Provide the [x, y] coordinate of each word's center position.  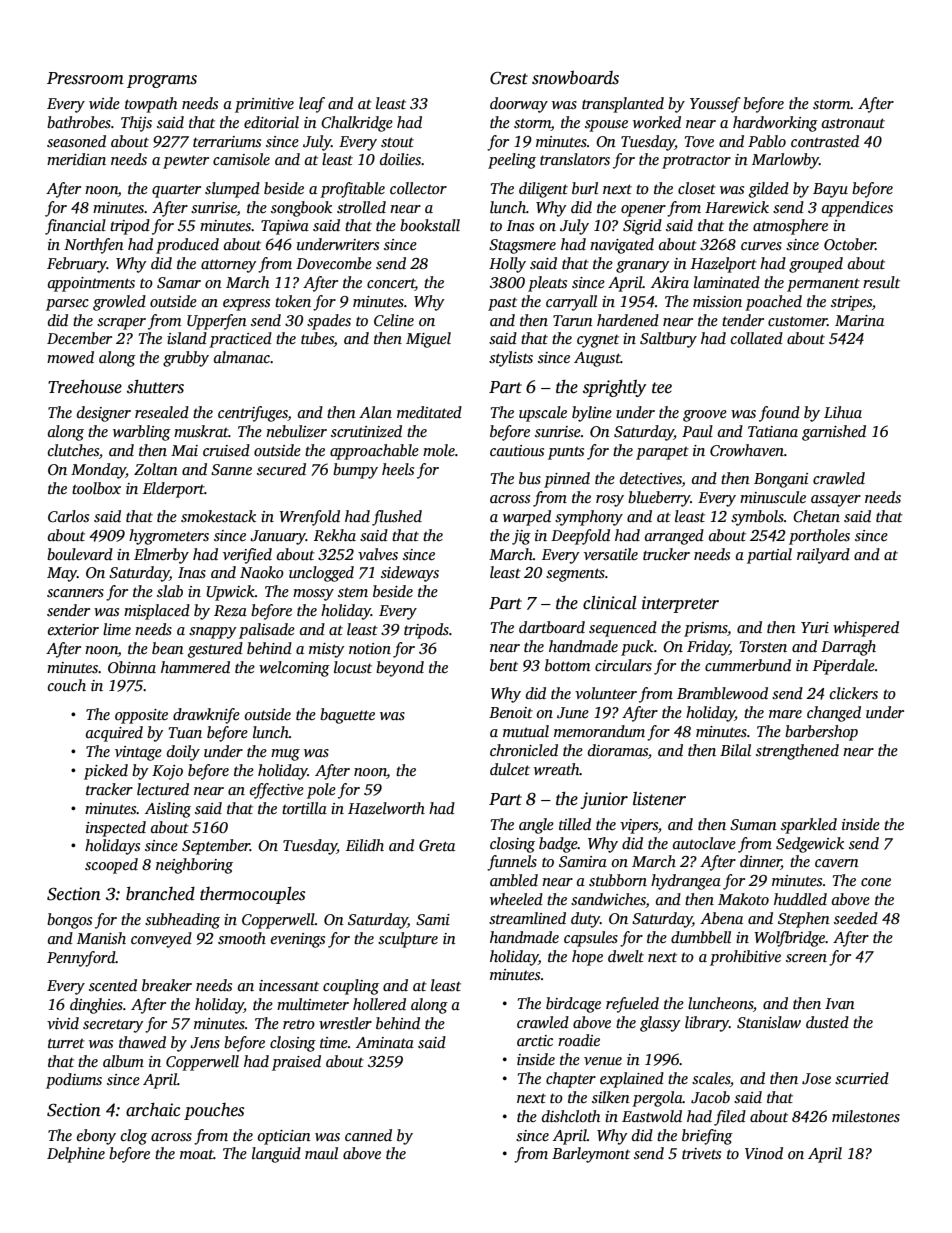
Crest [509, 78]
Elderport [174, 490]
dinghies [96, 1006]
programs [162, 81]
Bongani [781, 480]
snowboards [575, 78]
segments [575, 575]
